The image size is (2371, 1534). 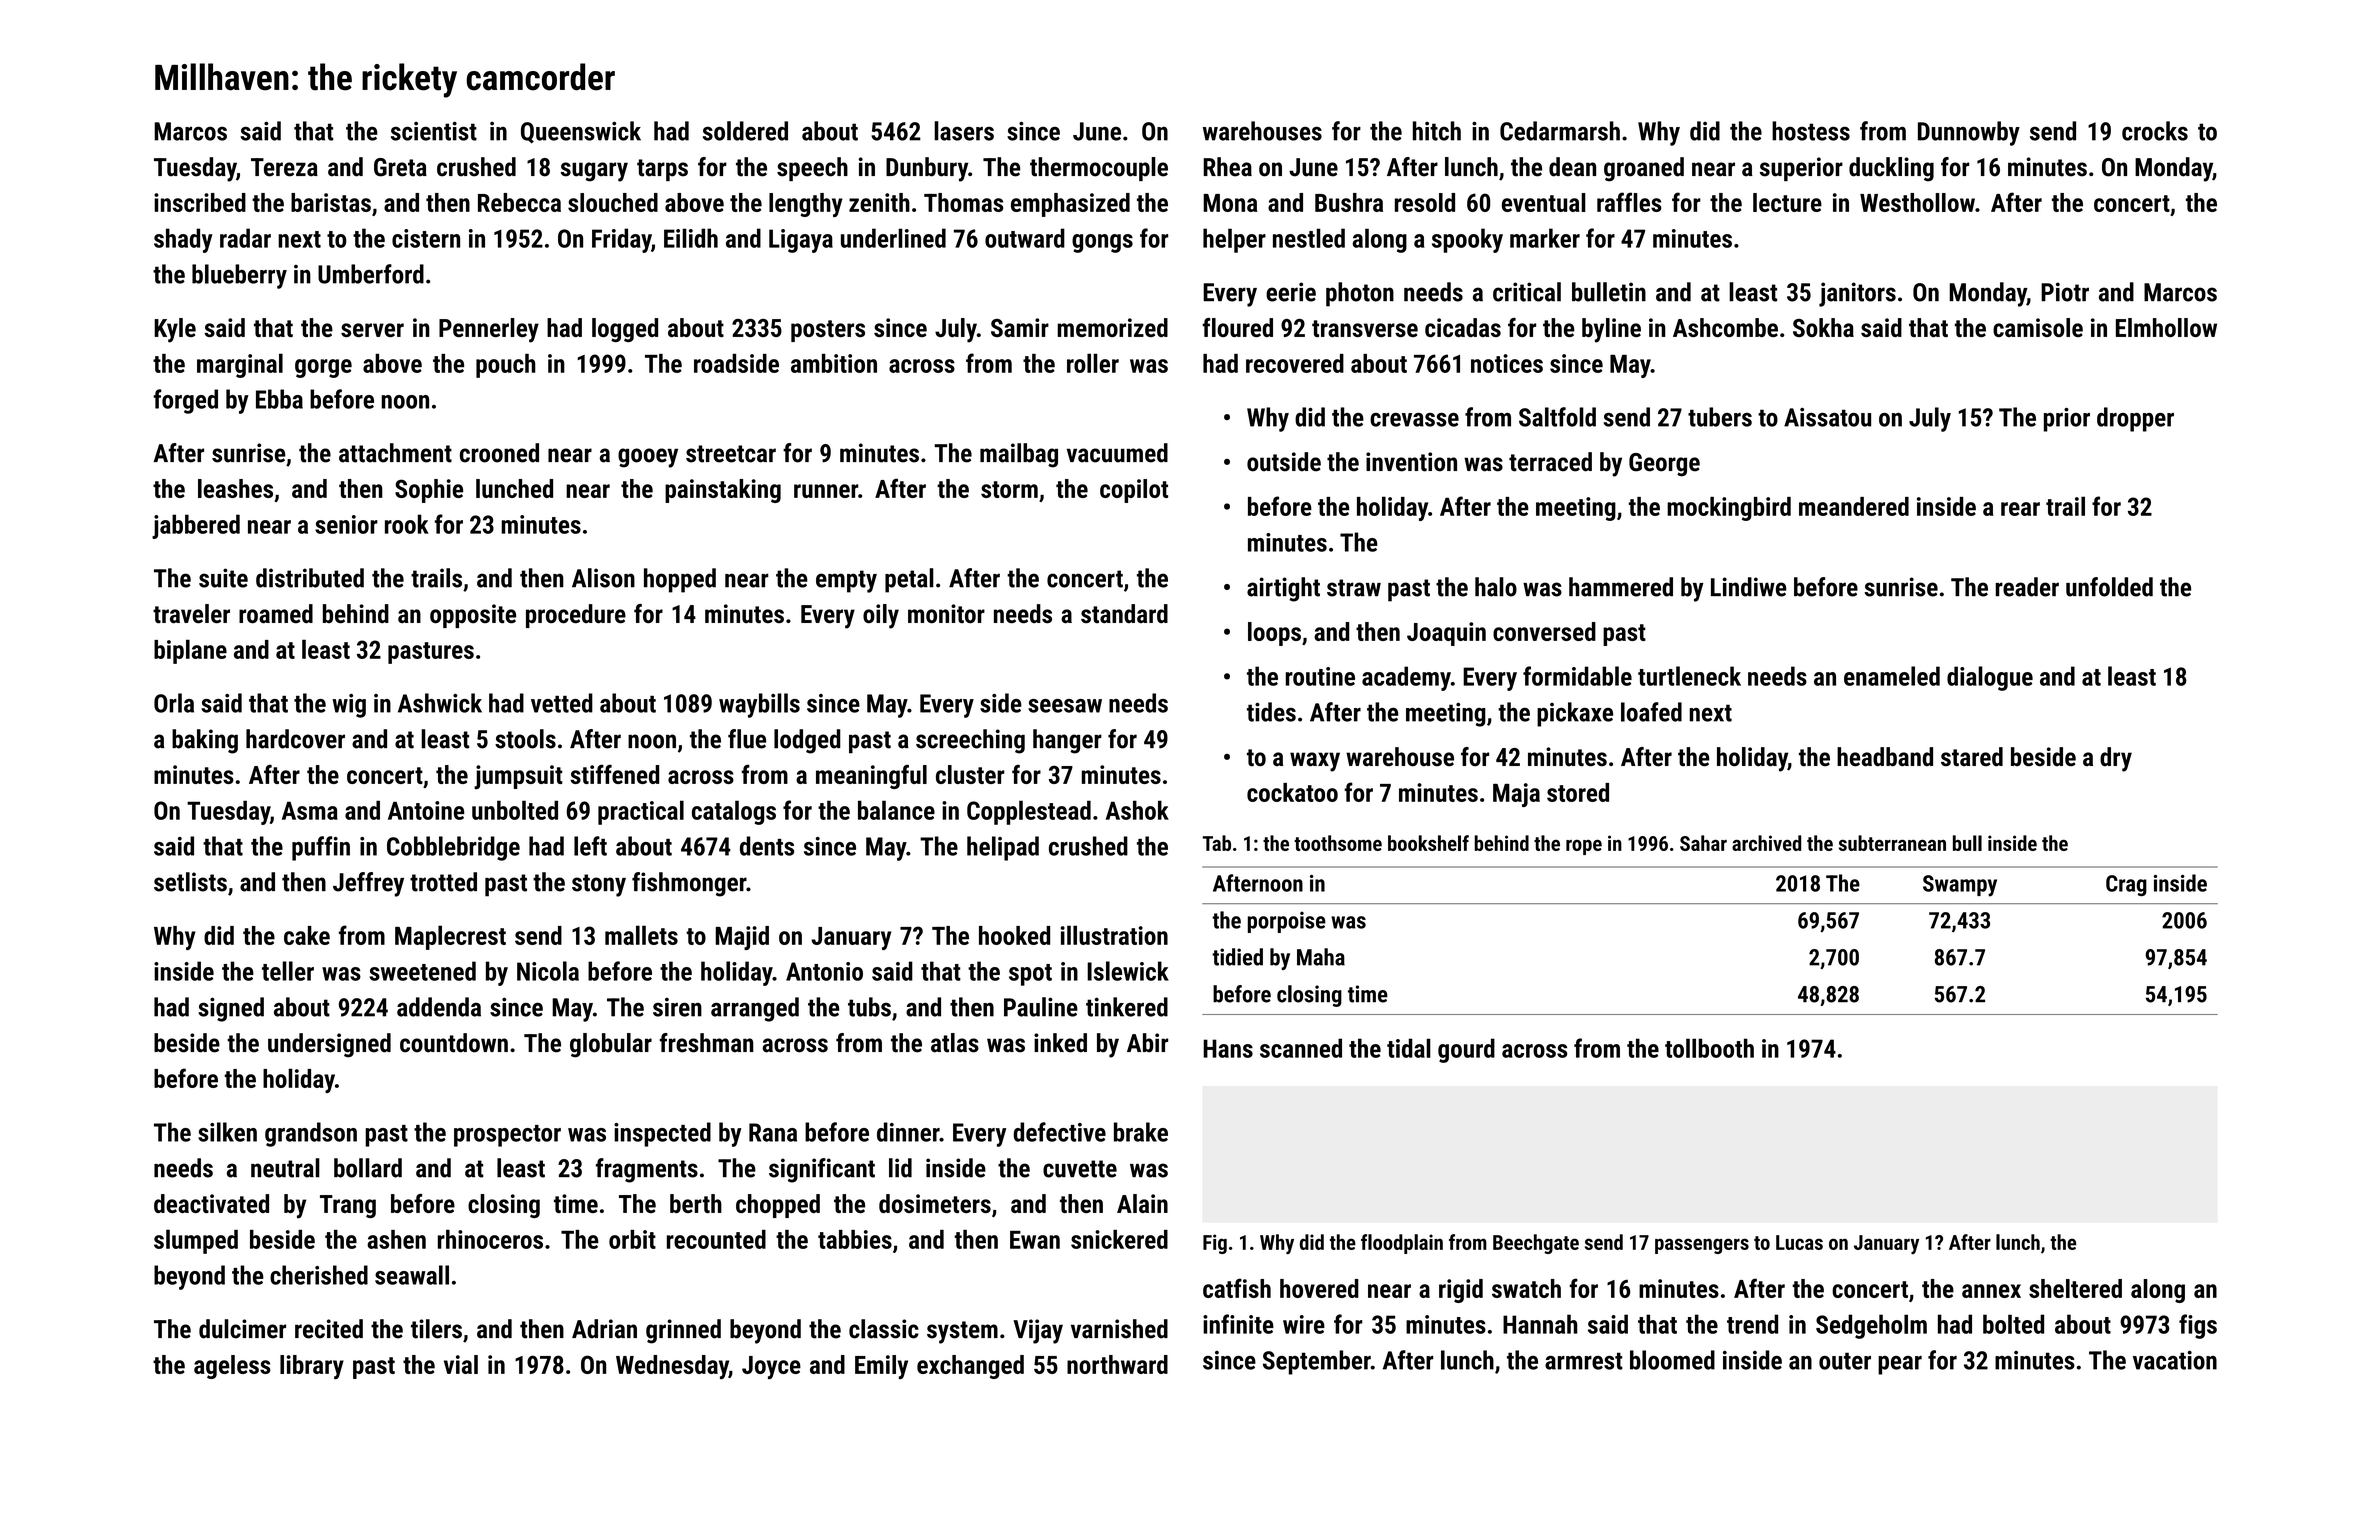 What do you see at coordinates (2155, 131) in the screenshot?
I see `crocks` at bounding box center [2155, 131].
